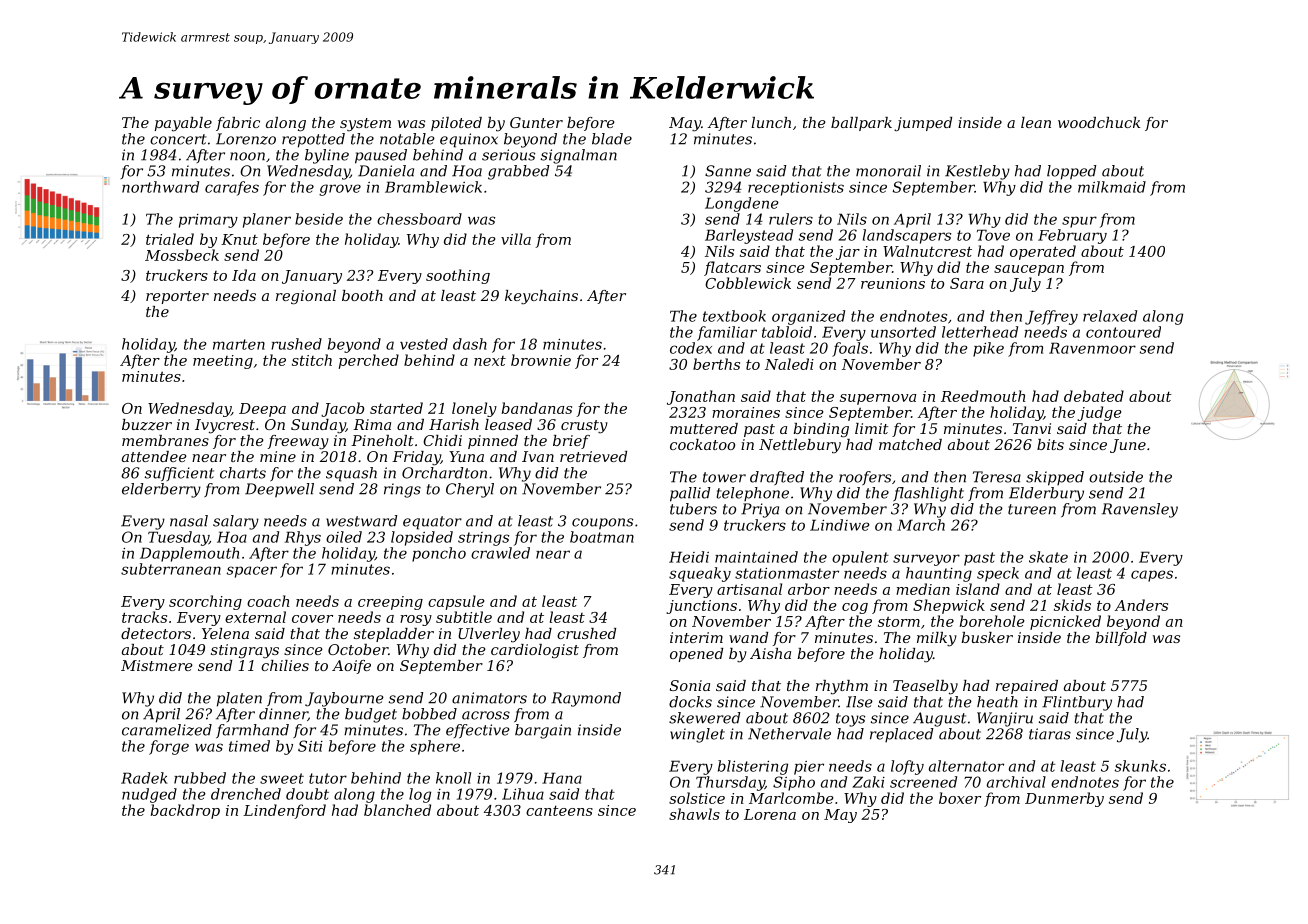 This image has width=1308, height=924. I want to click on muttered, so click(704, 428).
